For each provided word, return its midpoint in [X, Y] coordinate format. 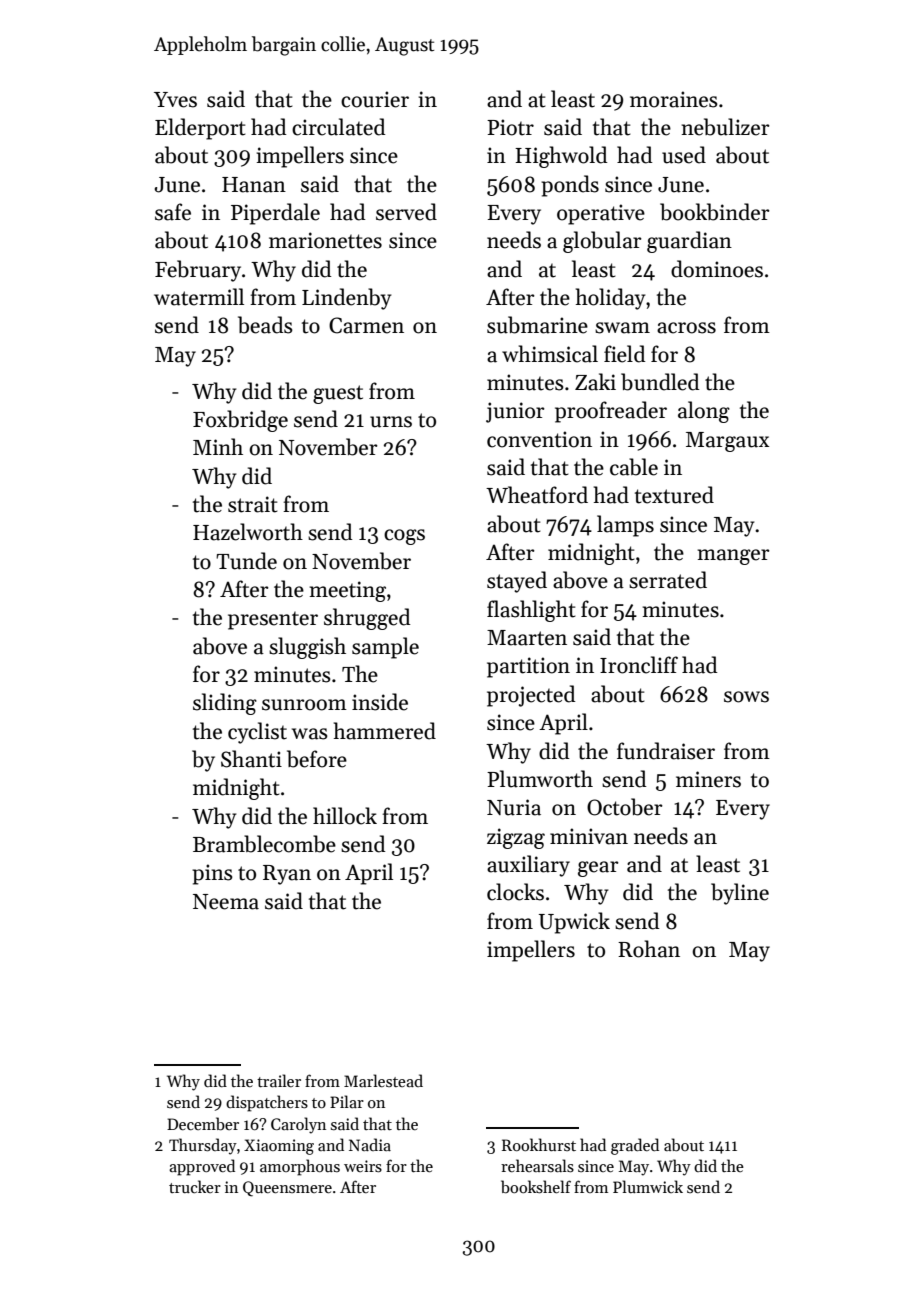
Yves [175, 100]
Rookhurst [539, 1144]
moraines [674, 99]
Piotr [510, 127]
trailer [279, 1080]
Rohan [649, 949]
